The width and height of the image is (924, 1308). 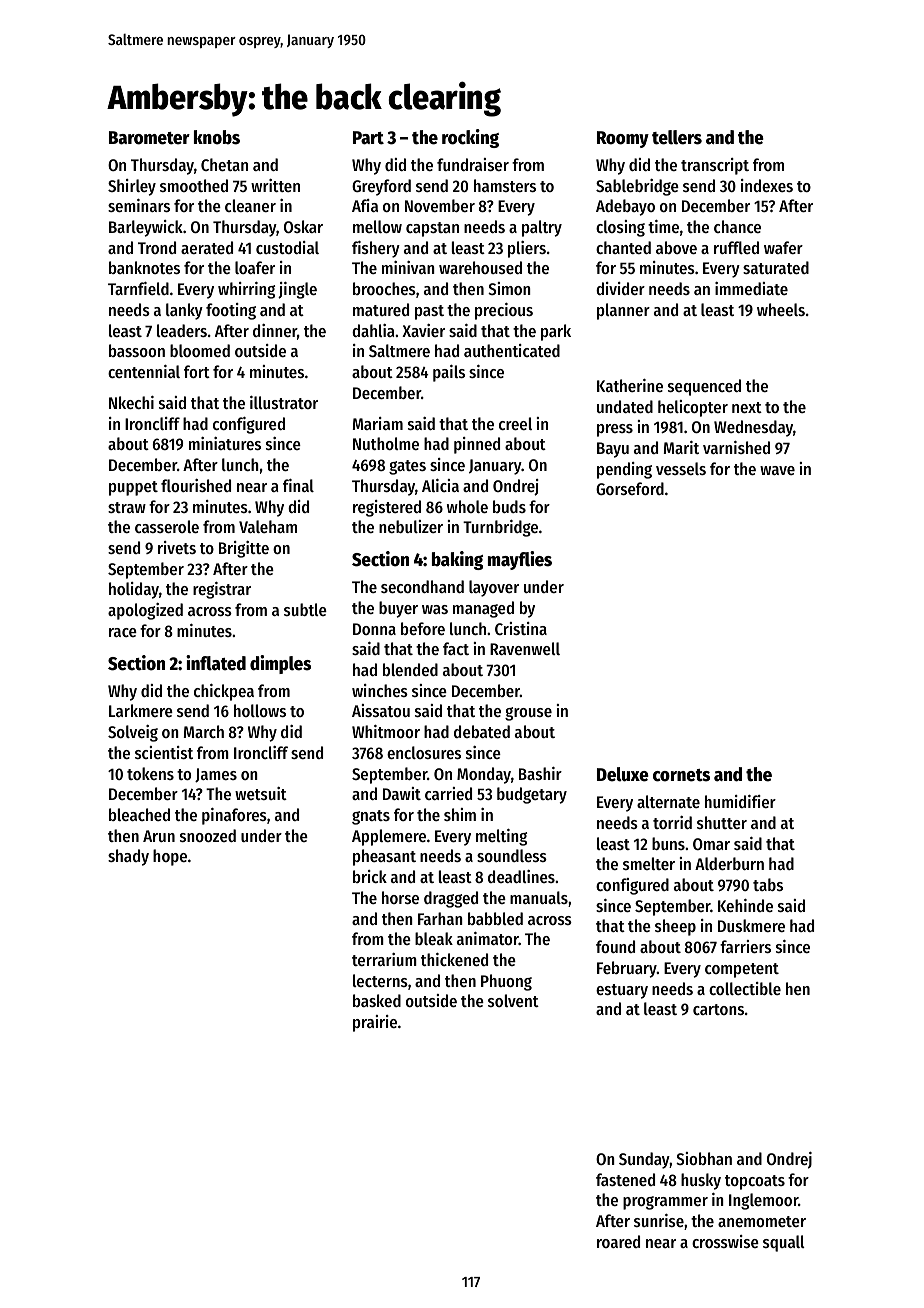 What do you see at coordinates (375, 1023) in the image?
I see `prairie` at bounding box center [375, 1023].
